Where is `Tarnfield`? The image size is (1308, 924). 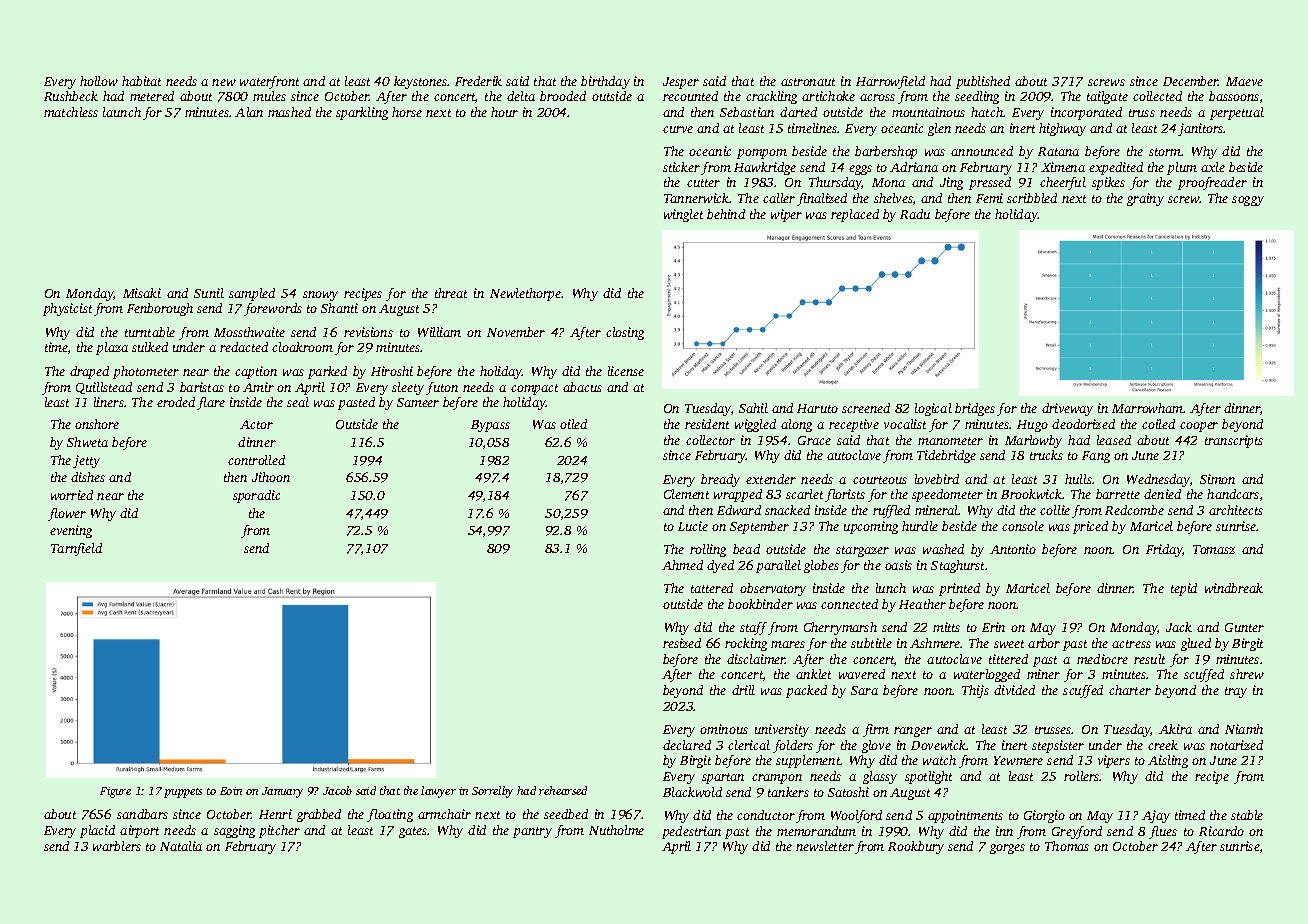 Tarnfield is located at coordinates (76, 549).
